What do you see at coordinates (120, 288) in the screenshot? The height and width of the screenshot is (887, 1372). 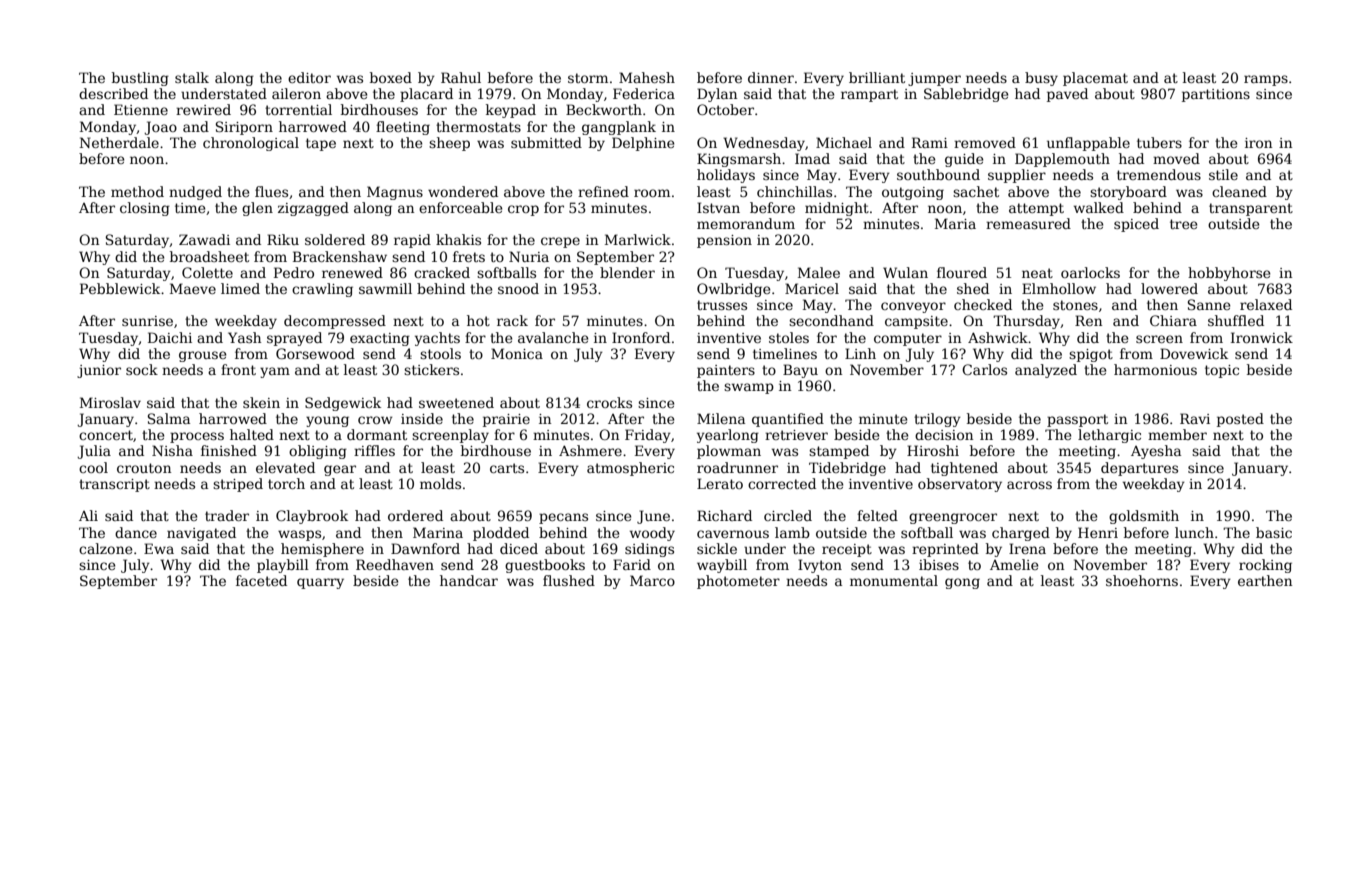 I see `Pebblewick` at bounding box center [120, 288].
